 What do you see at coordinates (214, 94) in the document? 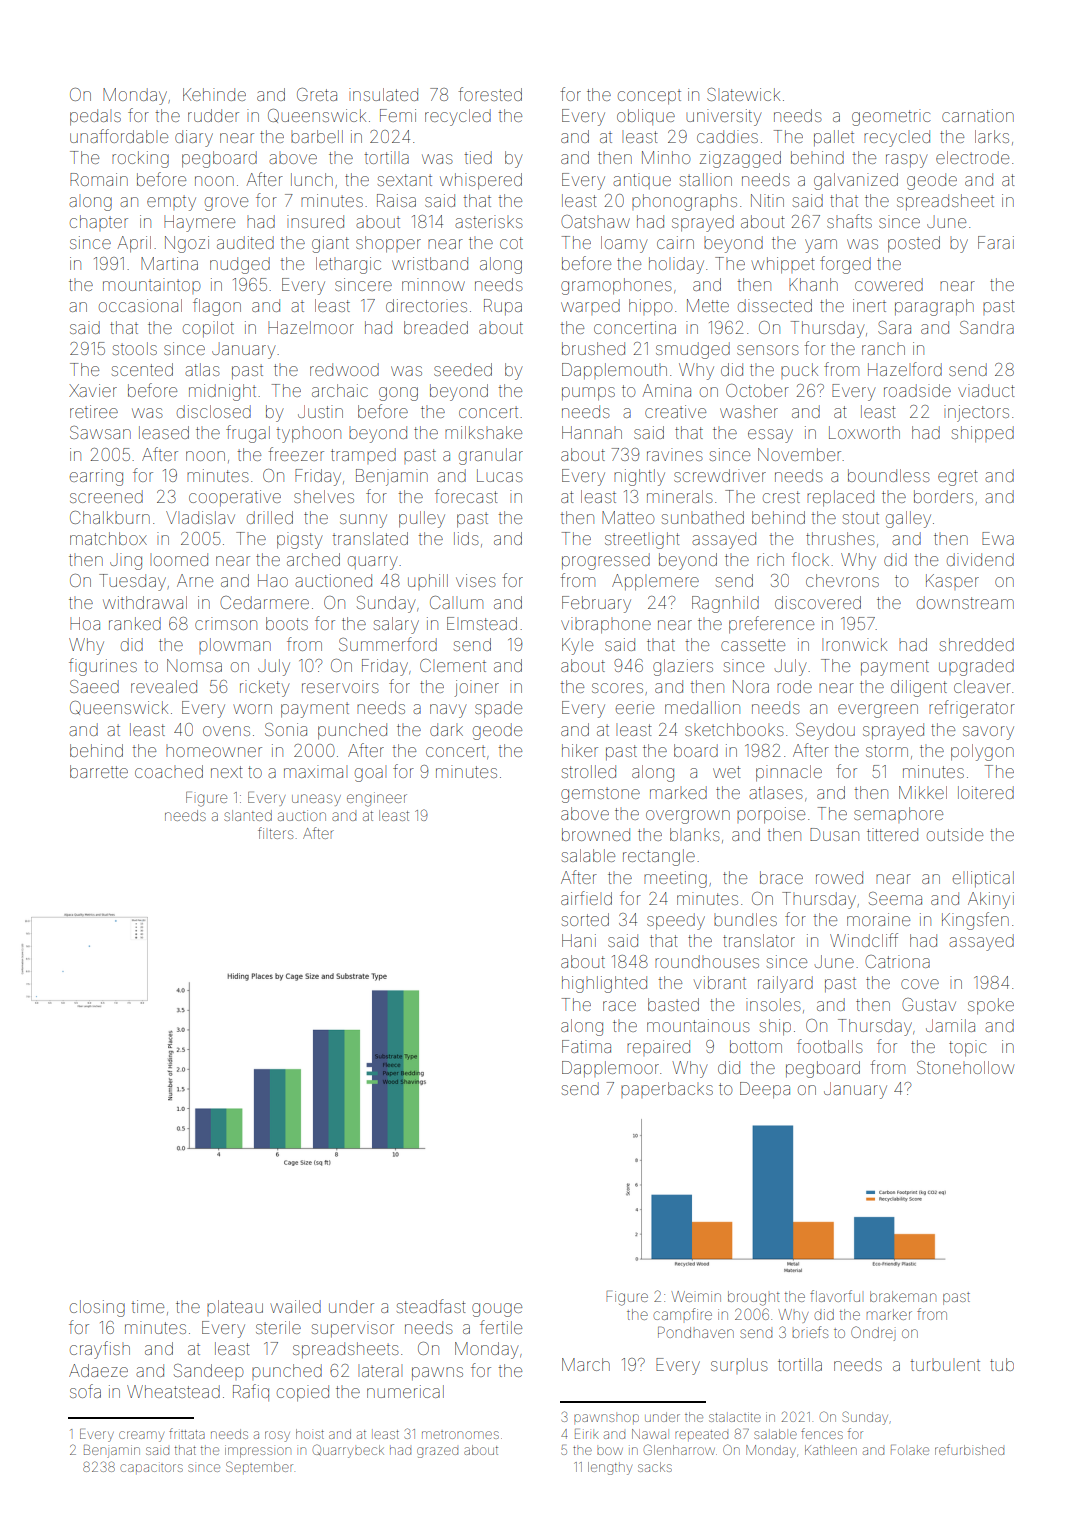
I see `Kehinde` at bounding box center [214, 94].
